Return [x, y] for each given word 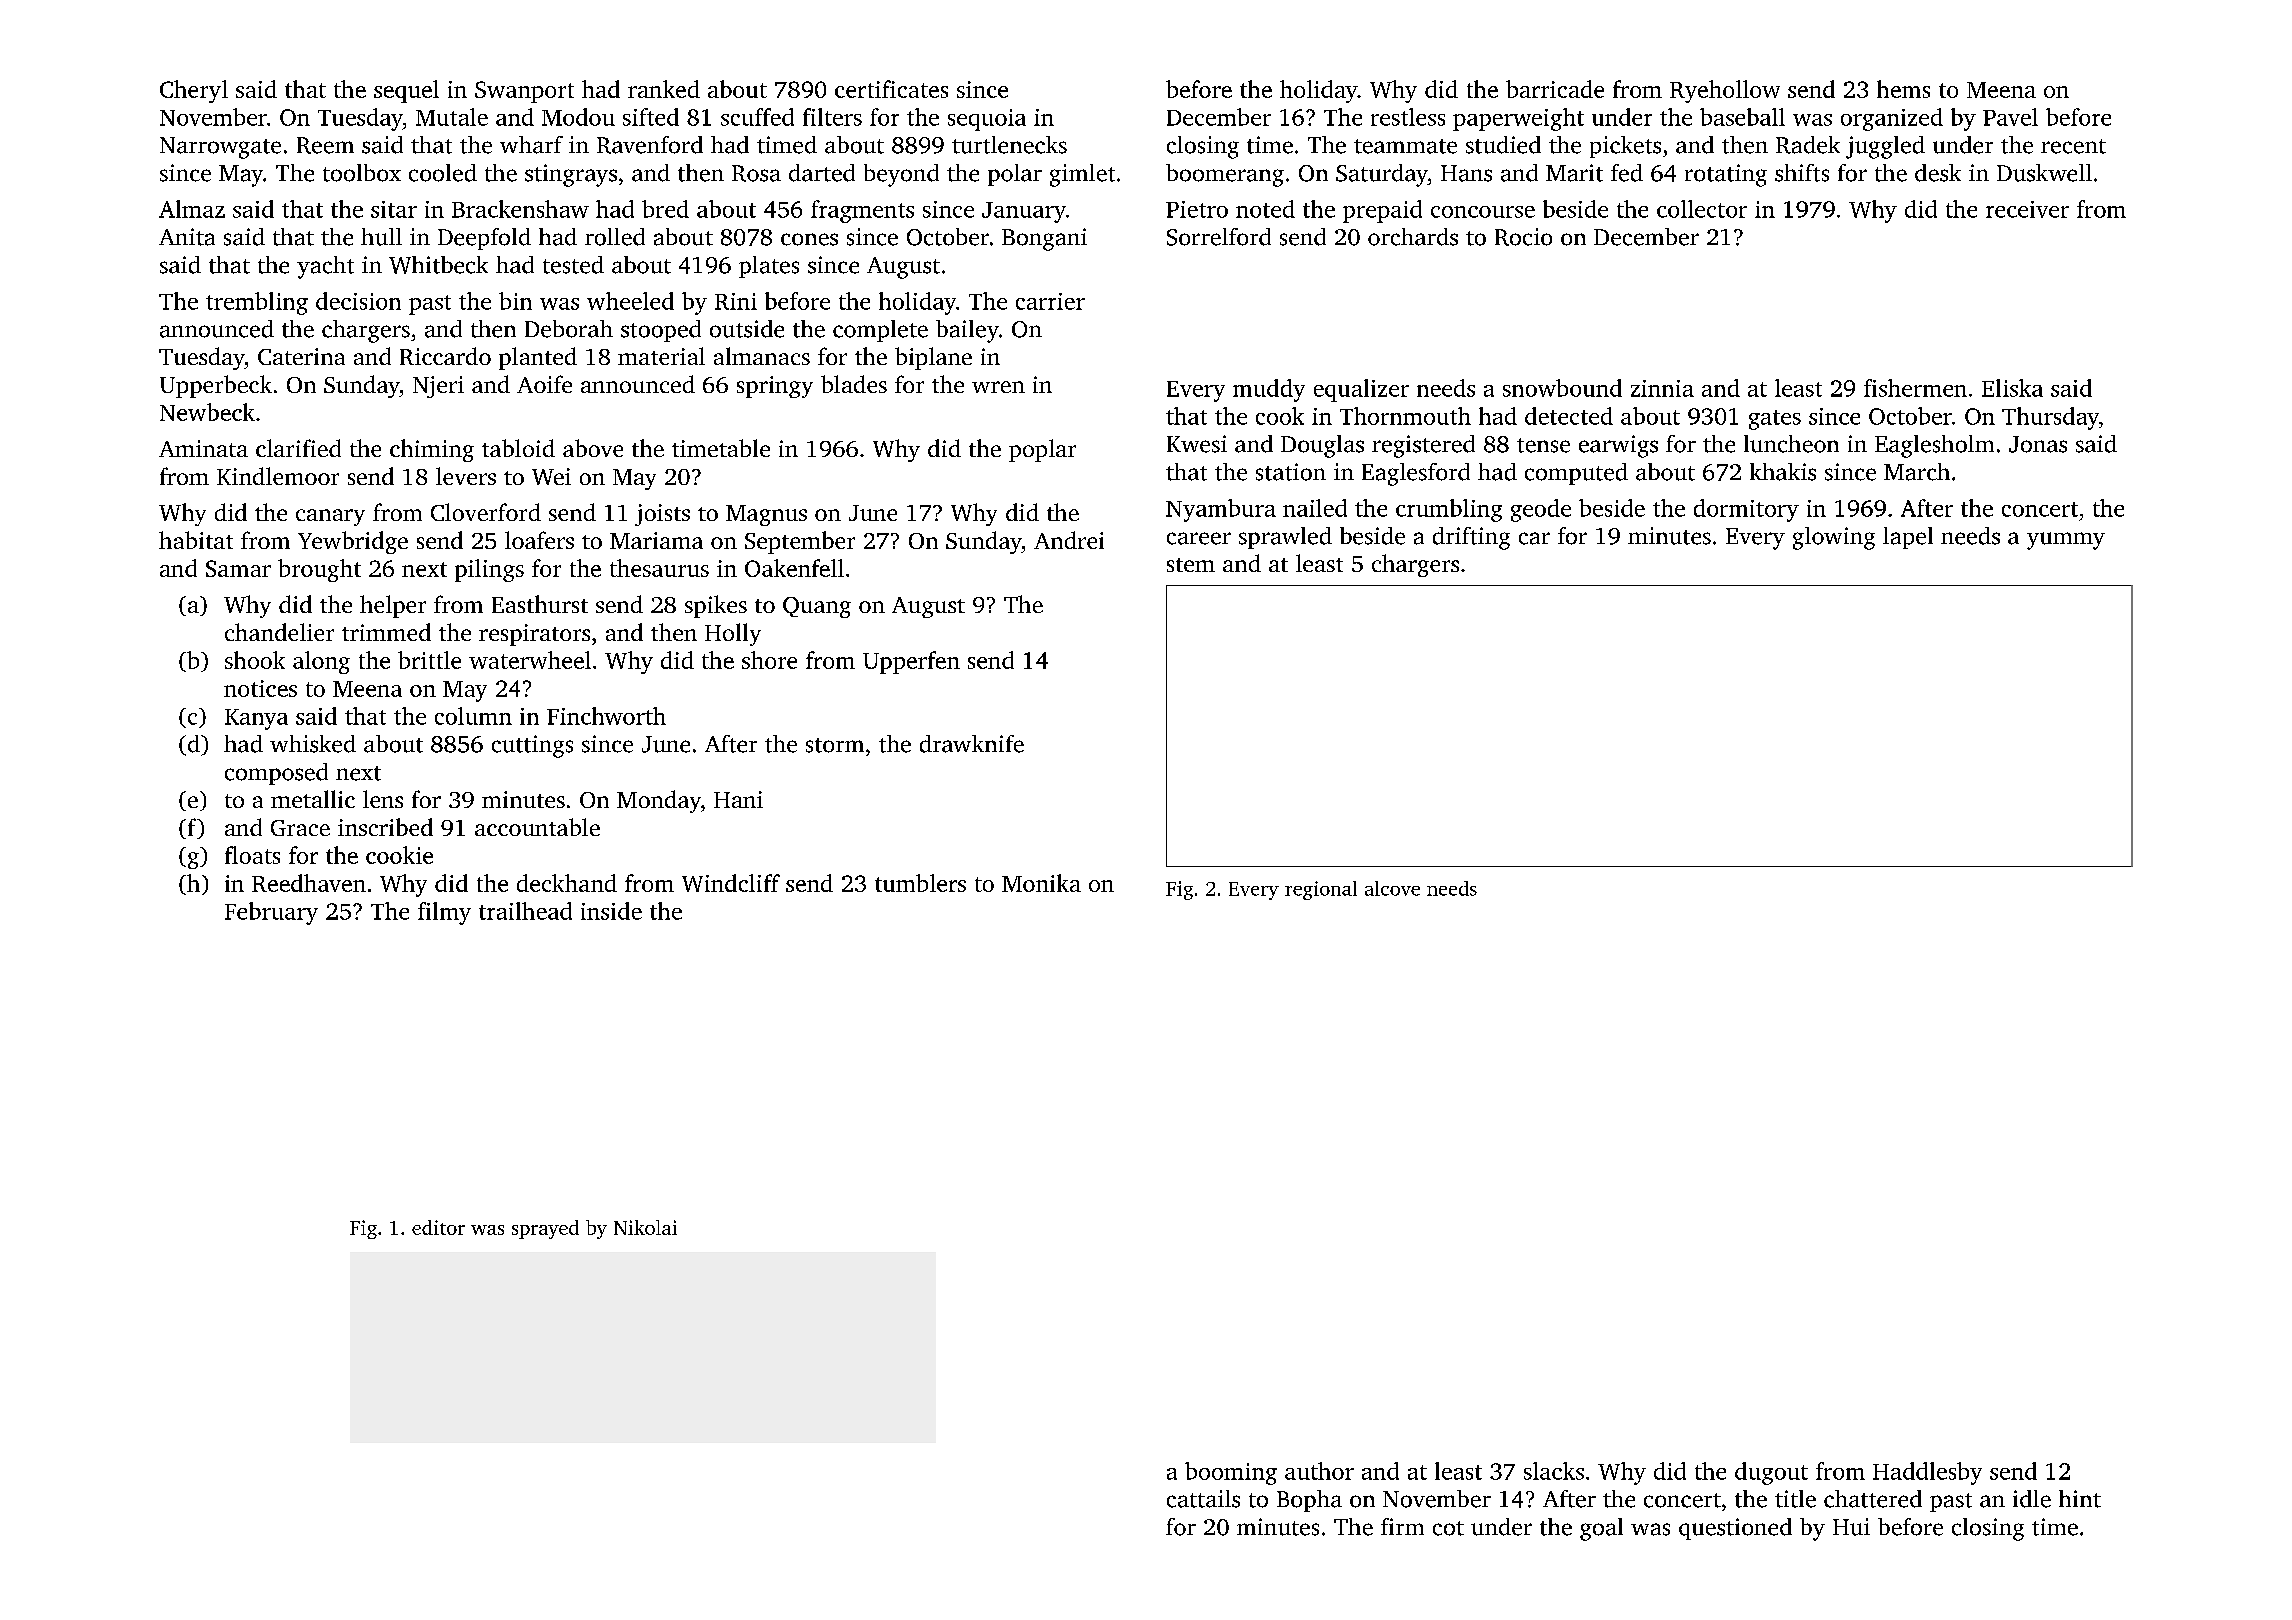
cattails [1203, 1499]
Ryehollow [1725, 91]
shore [769, 660]
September [800, 542]
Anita [187, 237]
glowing [1834, 538]
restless [1408, 117]
